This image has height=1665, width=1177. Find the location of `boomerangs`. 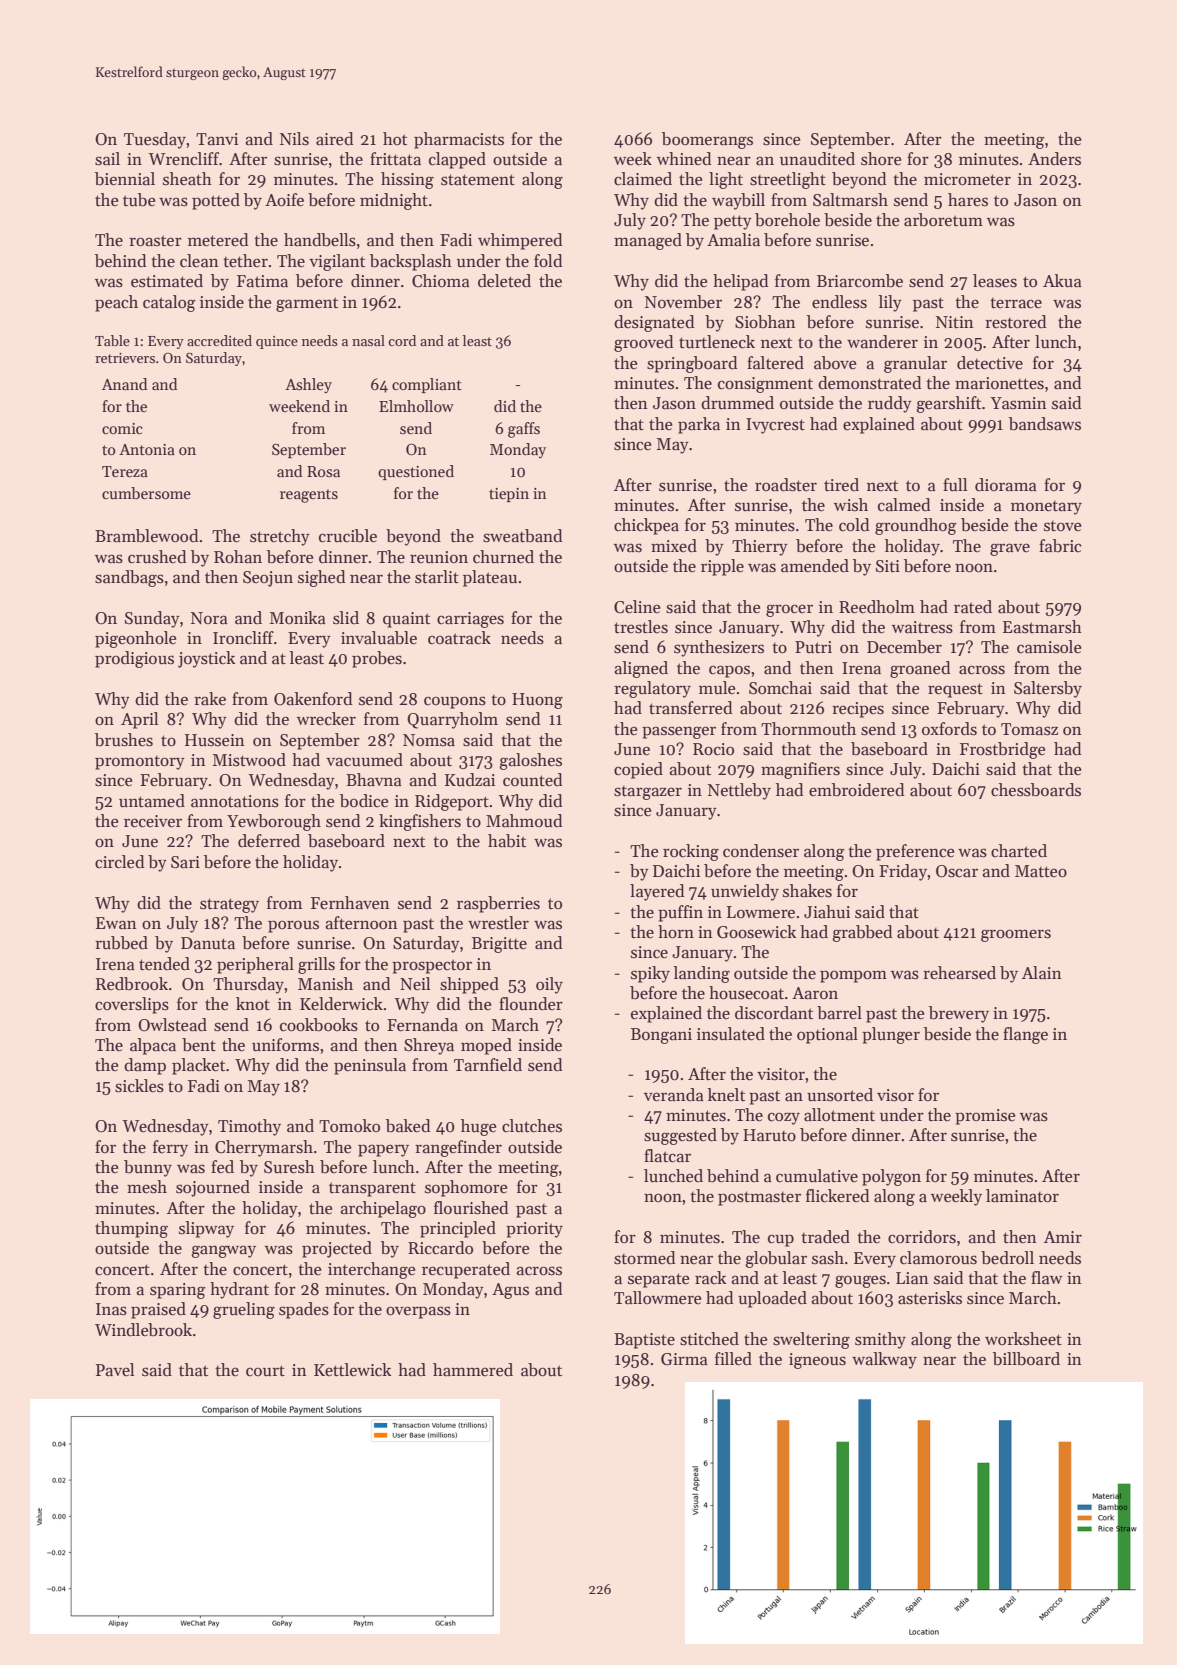

boomerangs is located at coordinates (707, 140).
